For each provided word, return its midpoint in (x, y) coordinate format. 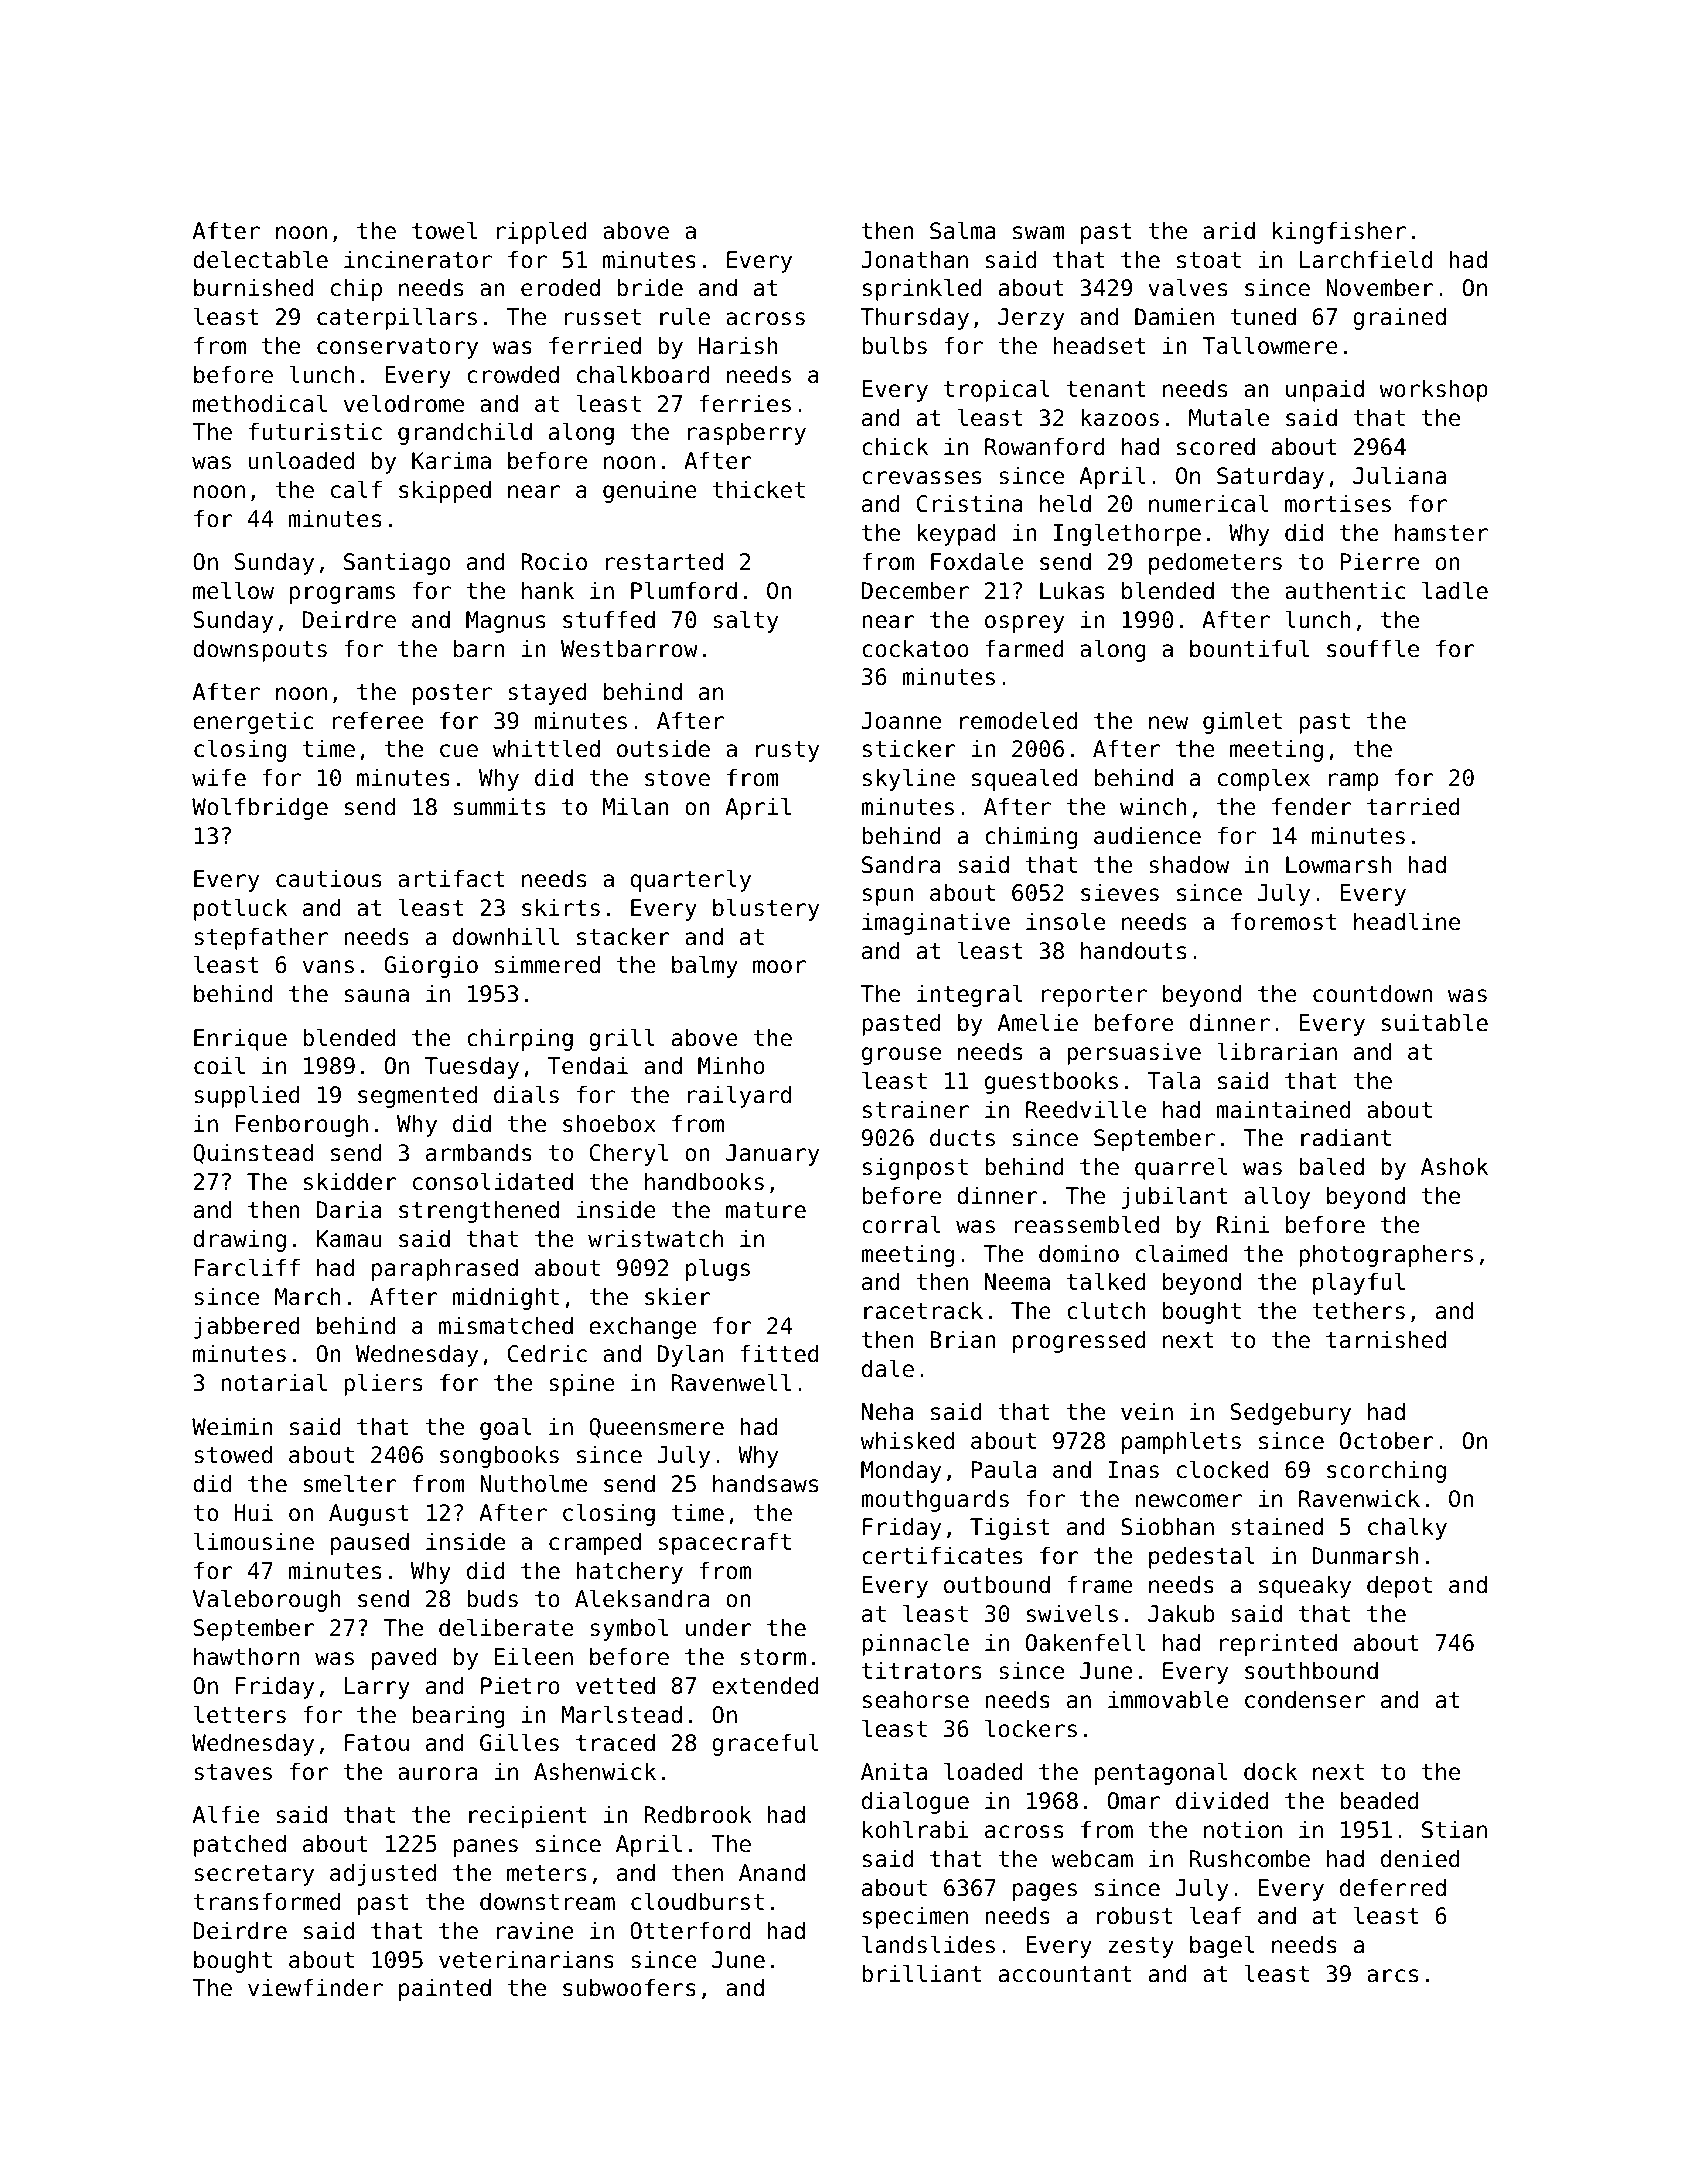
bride (650, 288)
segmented (417, 1097)
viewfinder (315, 1988)
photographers (1386, 1256)
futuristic (315, 432)
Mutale (1229, 417)
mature (766, 1210)
